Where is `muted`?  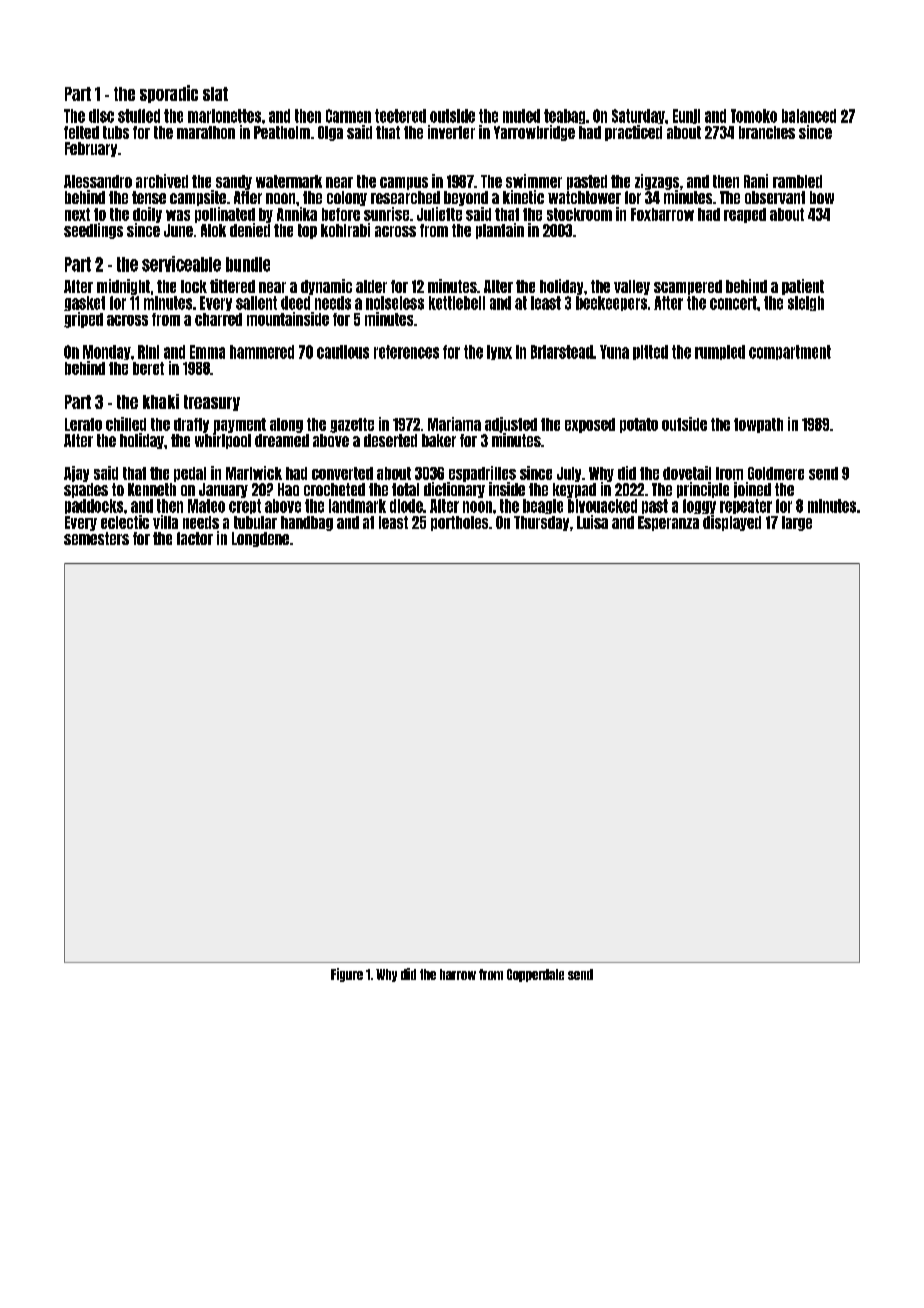 muted is located at coordinates (521, 116).
